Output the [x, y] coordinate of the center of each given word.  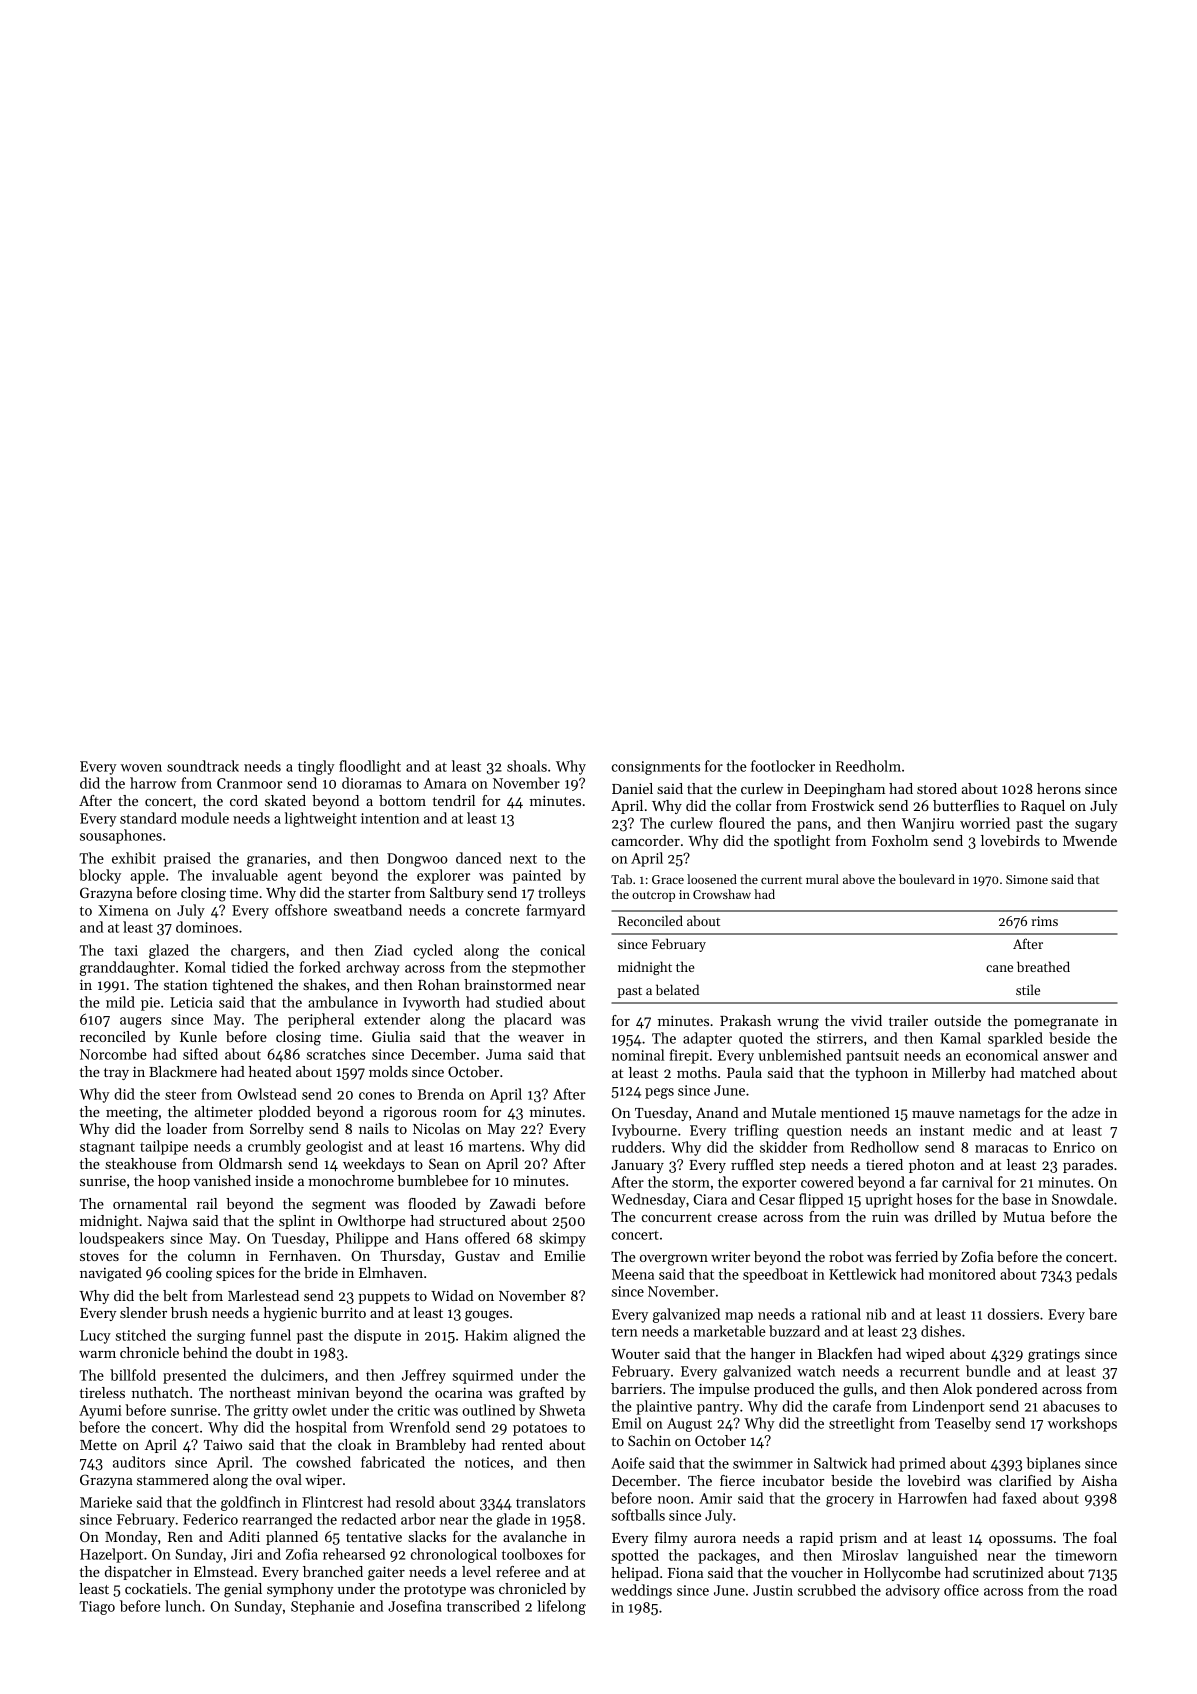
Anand [717, 1112]
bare [1103, 1314]
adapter [707, 1039]
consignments [656, 768]
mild [120, 1002]
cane [999, 968]
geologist [334, 1147]
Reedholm [868, 766]
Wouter [635, 1354]
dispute [377, 1336]
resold [415, 1502]
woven [141, 768]
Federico [210, 1519]
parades [1088, 1166]
